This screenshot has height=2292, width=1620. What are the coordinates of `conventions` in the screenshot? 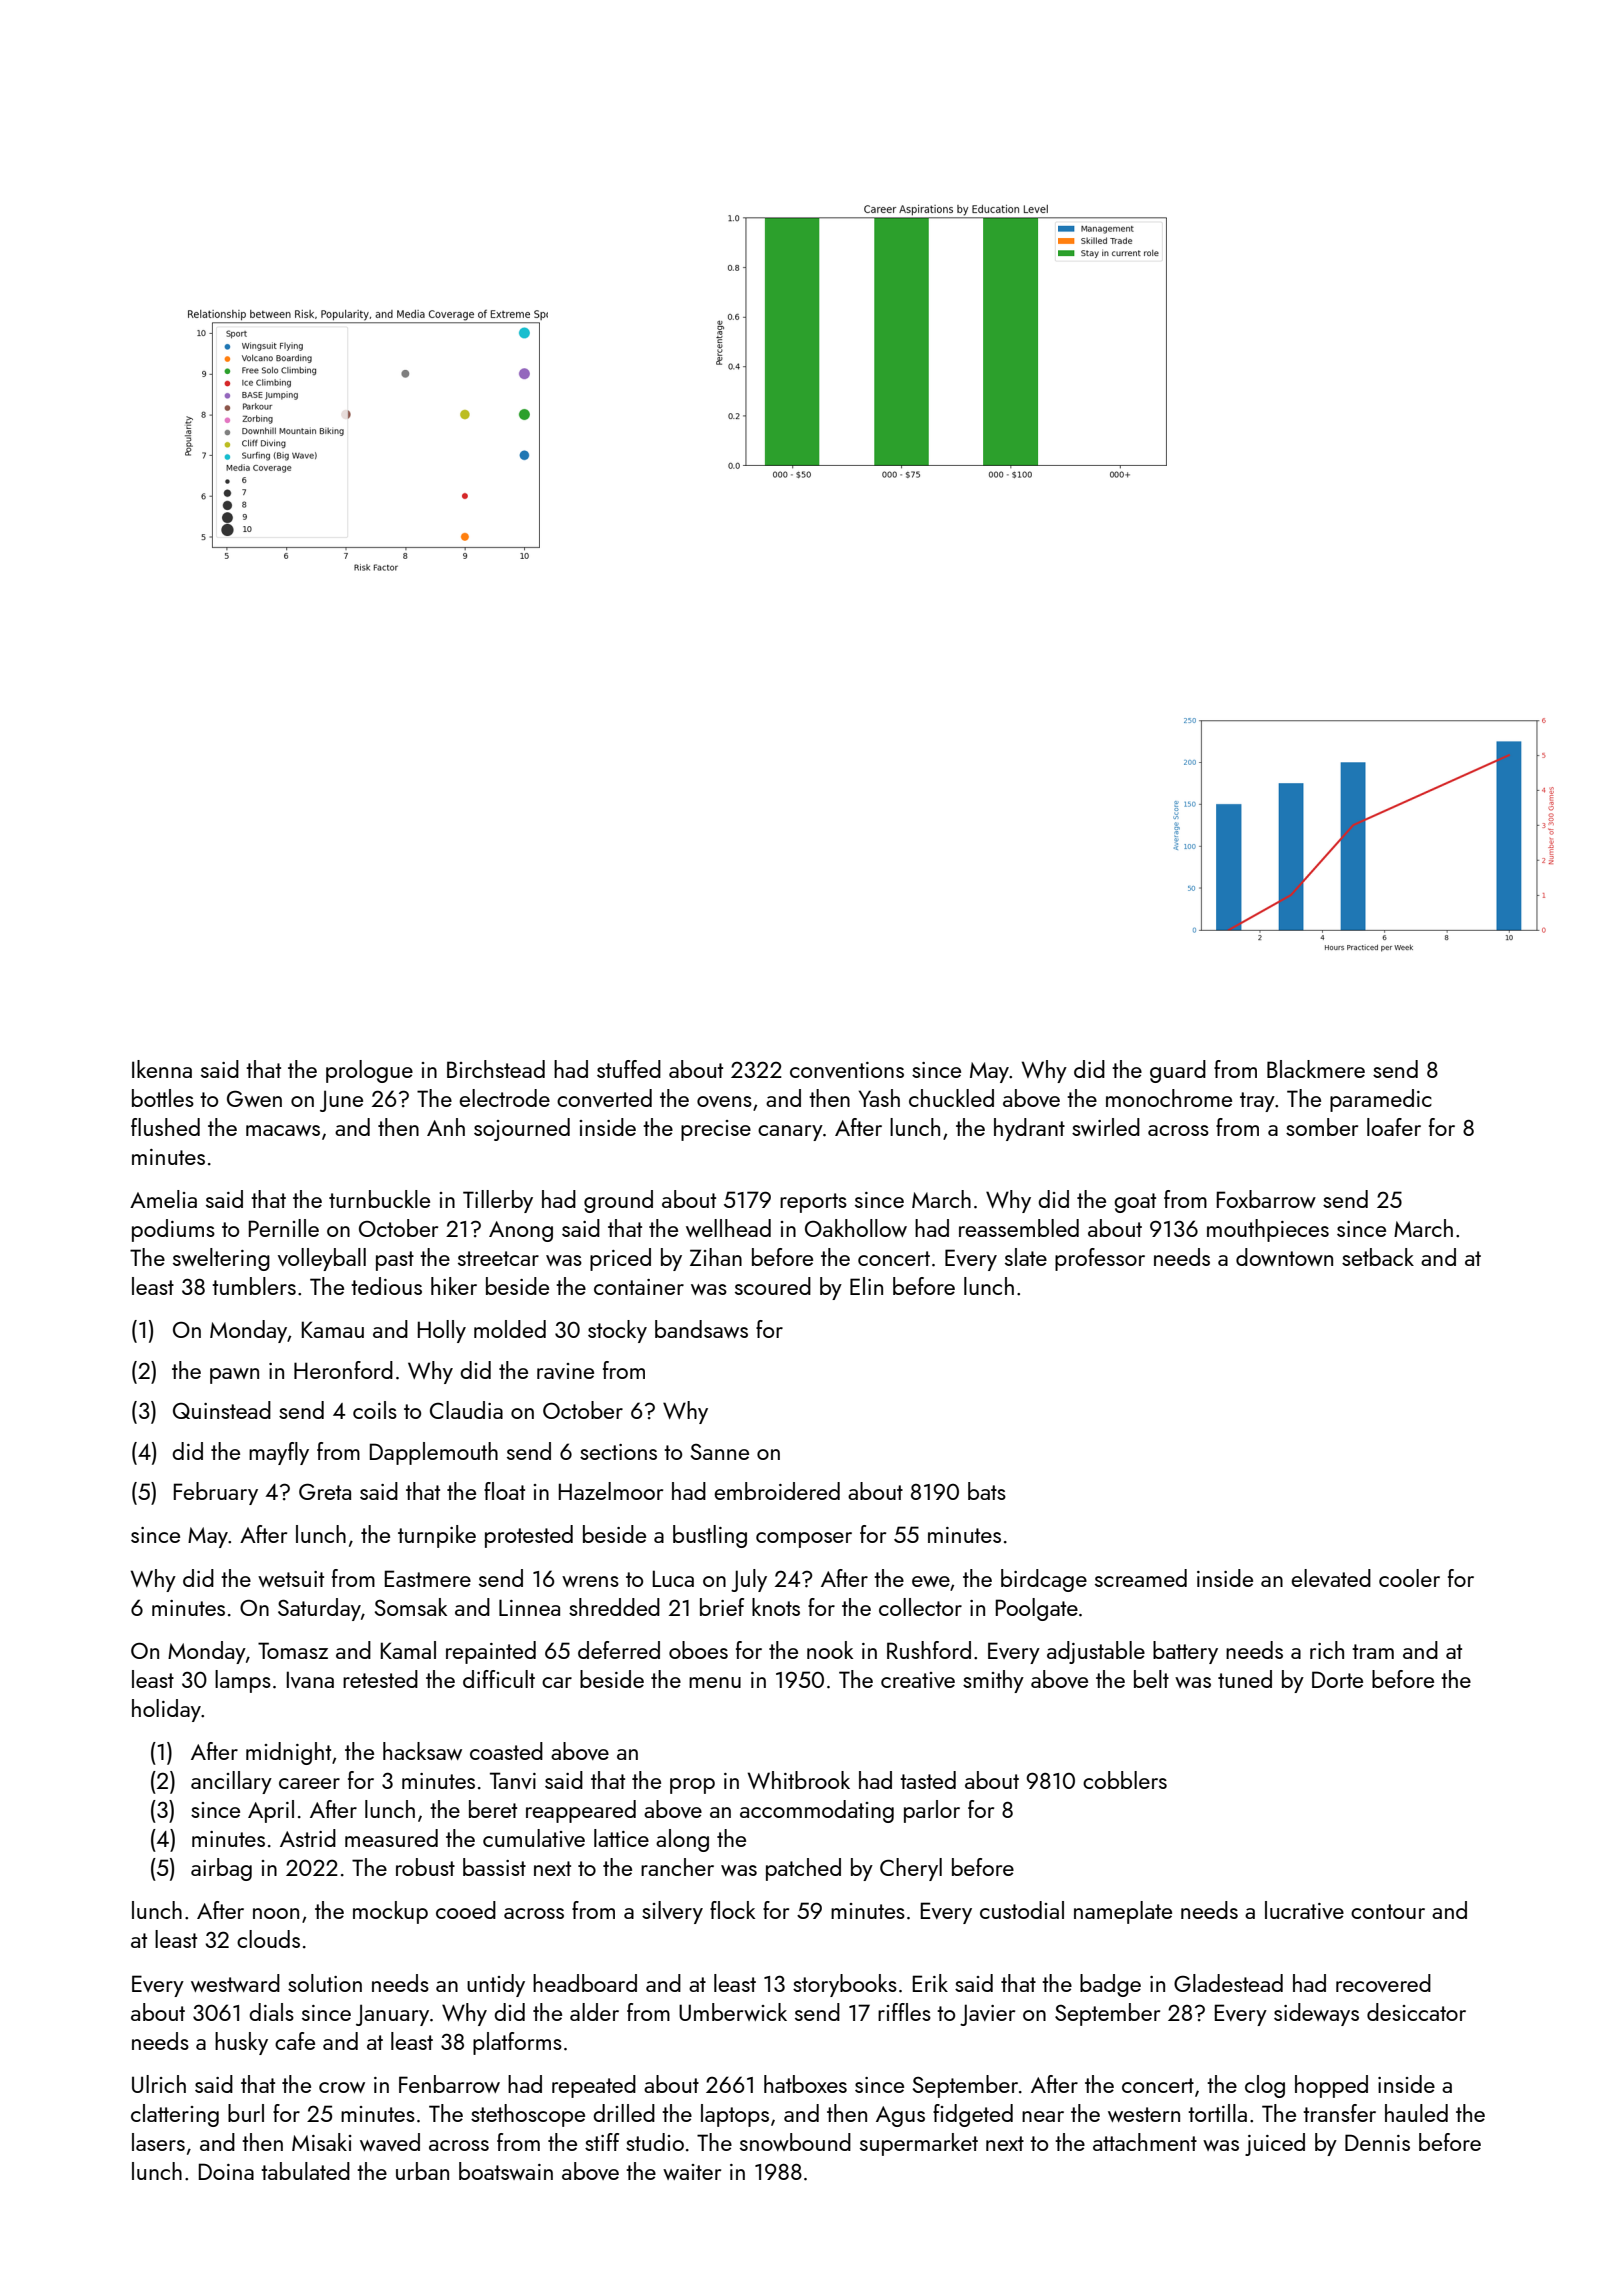 It's located at (847, 1070).
